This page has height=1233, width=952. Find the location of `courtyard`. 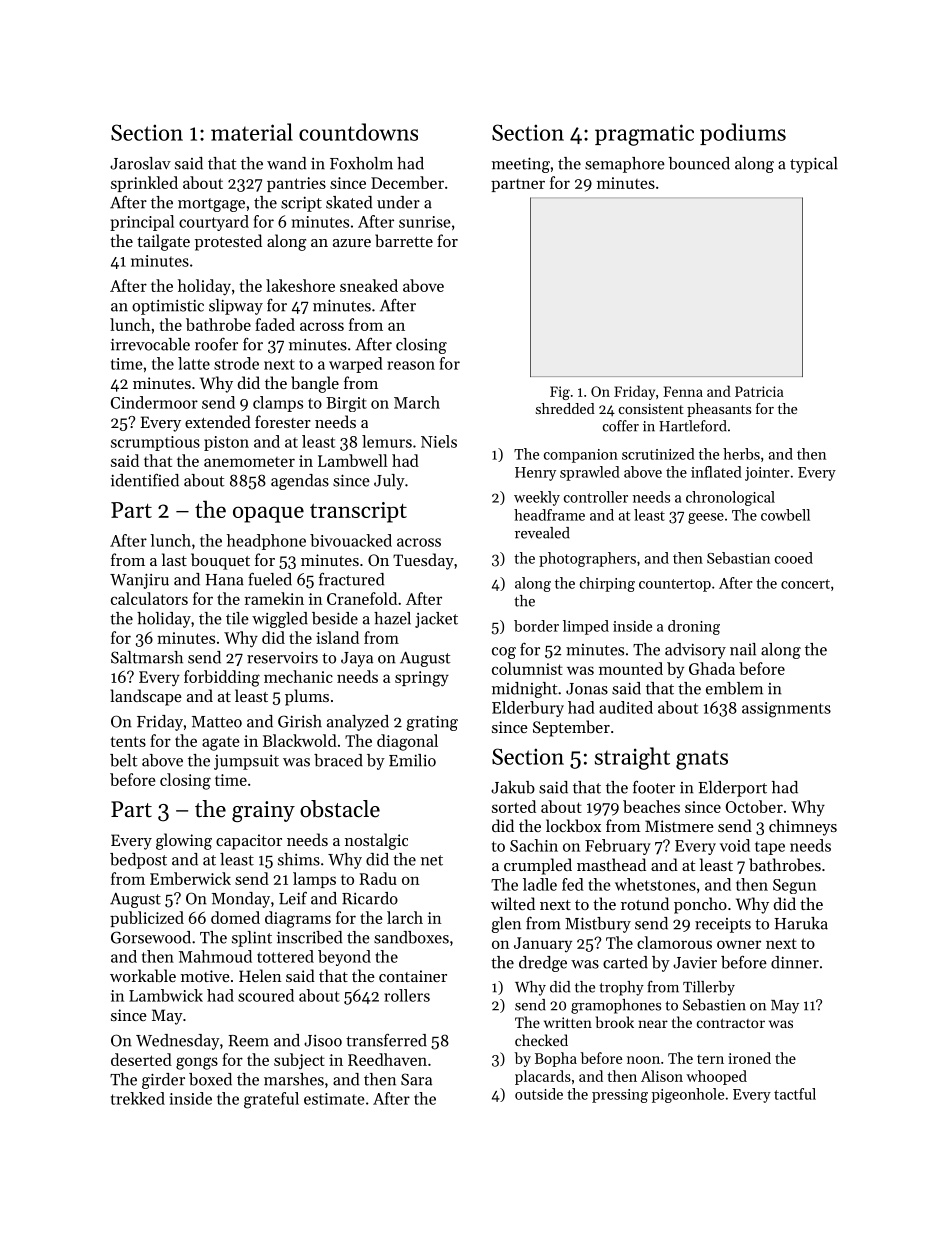

courtyard is located at coordinates (214, 223).
